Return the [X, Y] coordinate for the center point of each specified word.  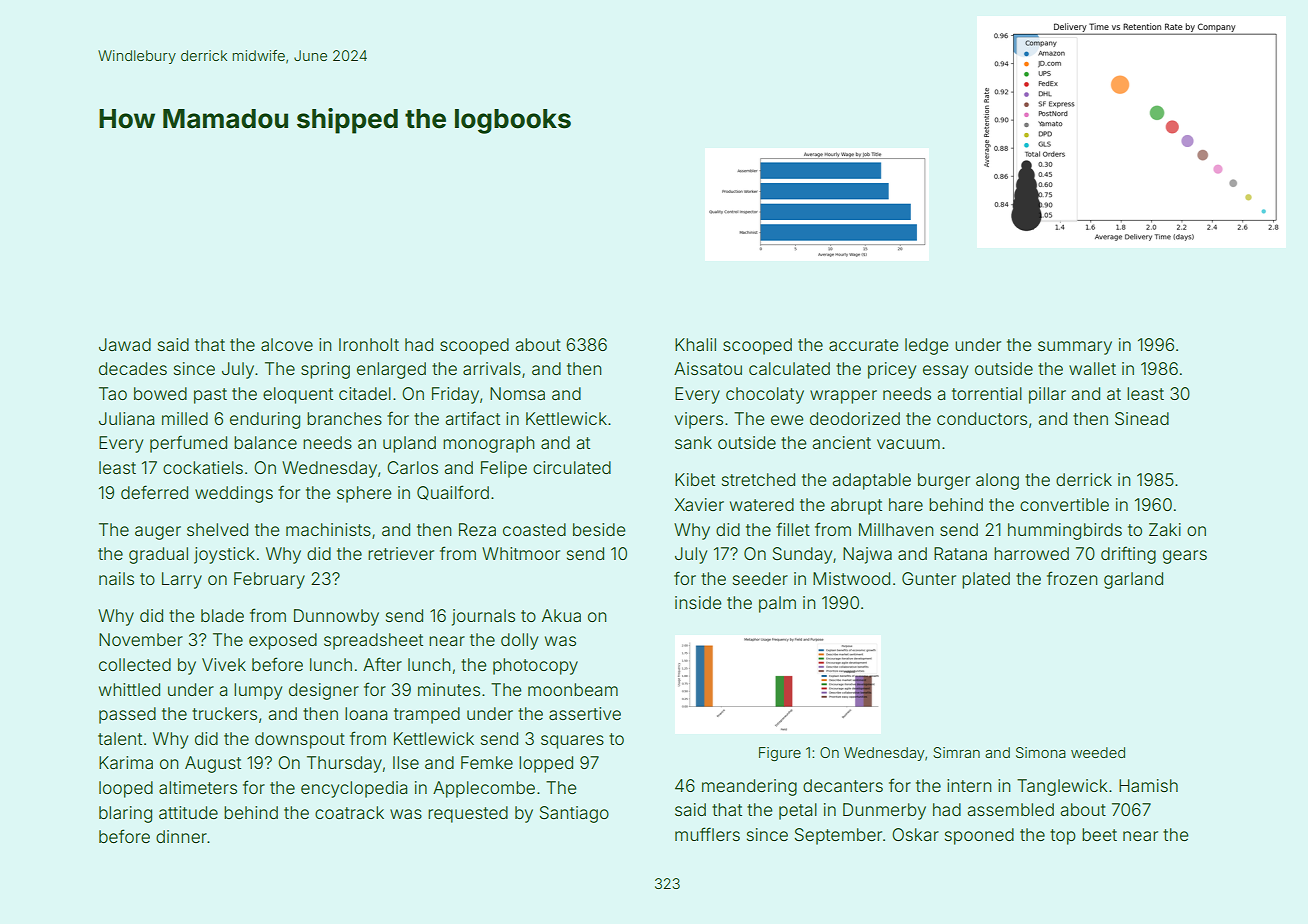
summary [1075, 348]
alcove [287, 344]
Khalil [695, 344]
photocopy [535, 666]
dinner [181, 836]
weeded [1098, 752]
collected [135, 664]
